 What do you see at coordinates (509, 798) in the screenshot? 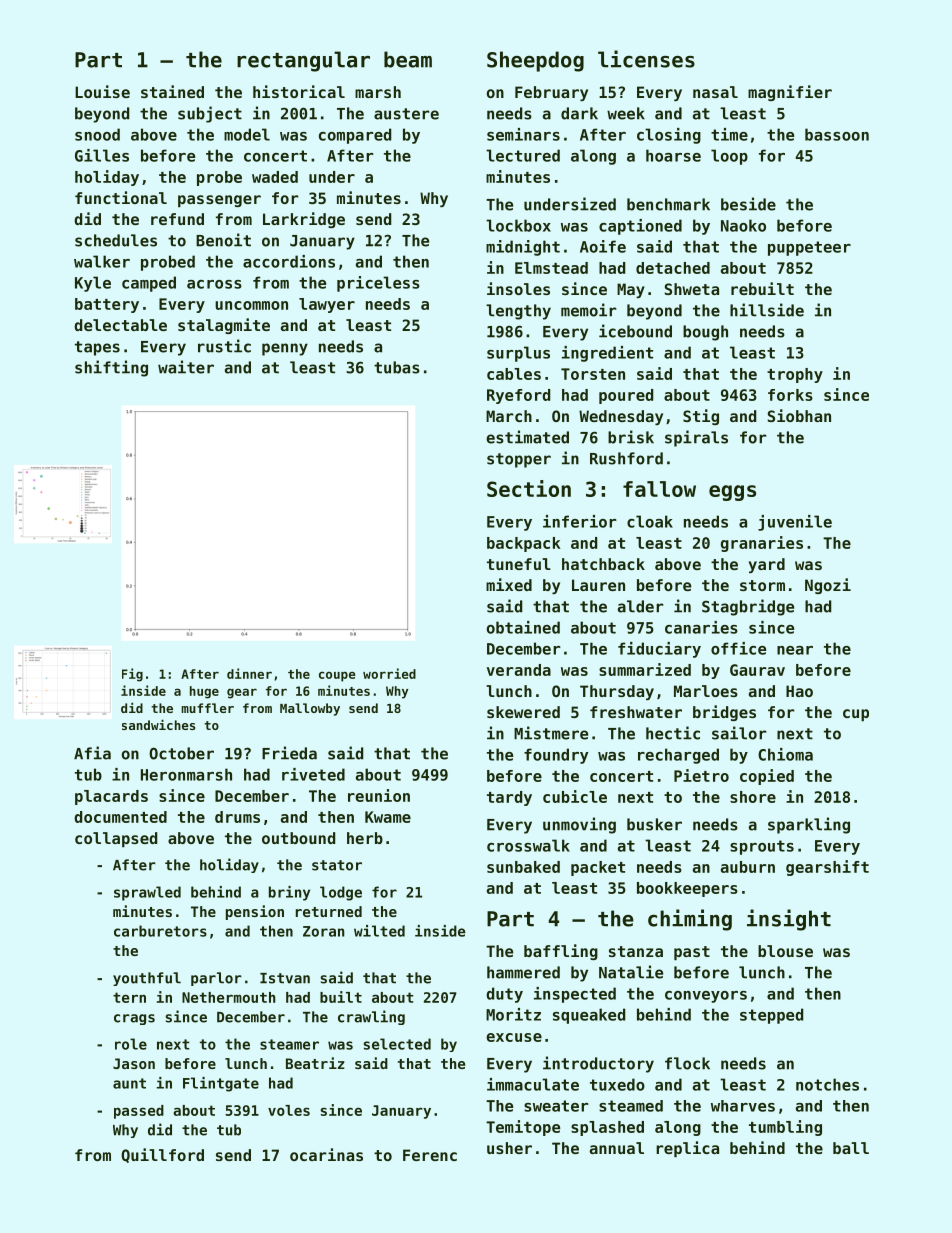
I see `tardy` at bounding box center [509, 798].
